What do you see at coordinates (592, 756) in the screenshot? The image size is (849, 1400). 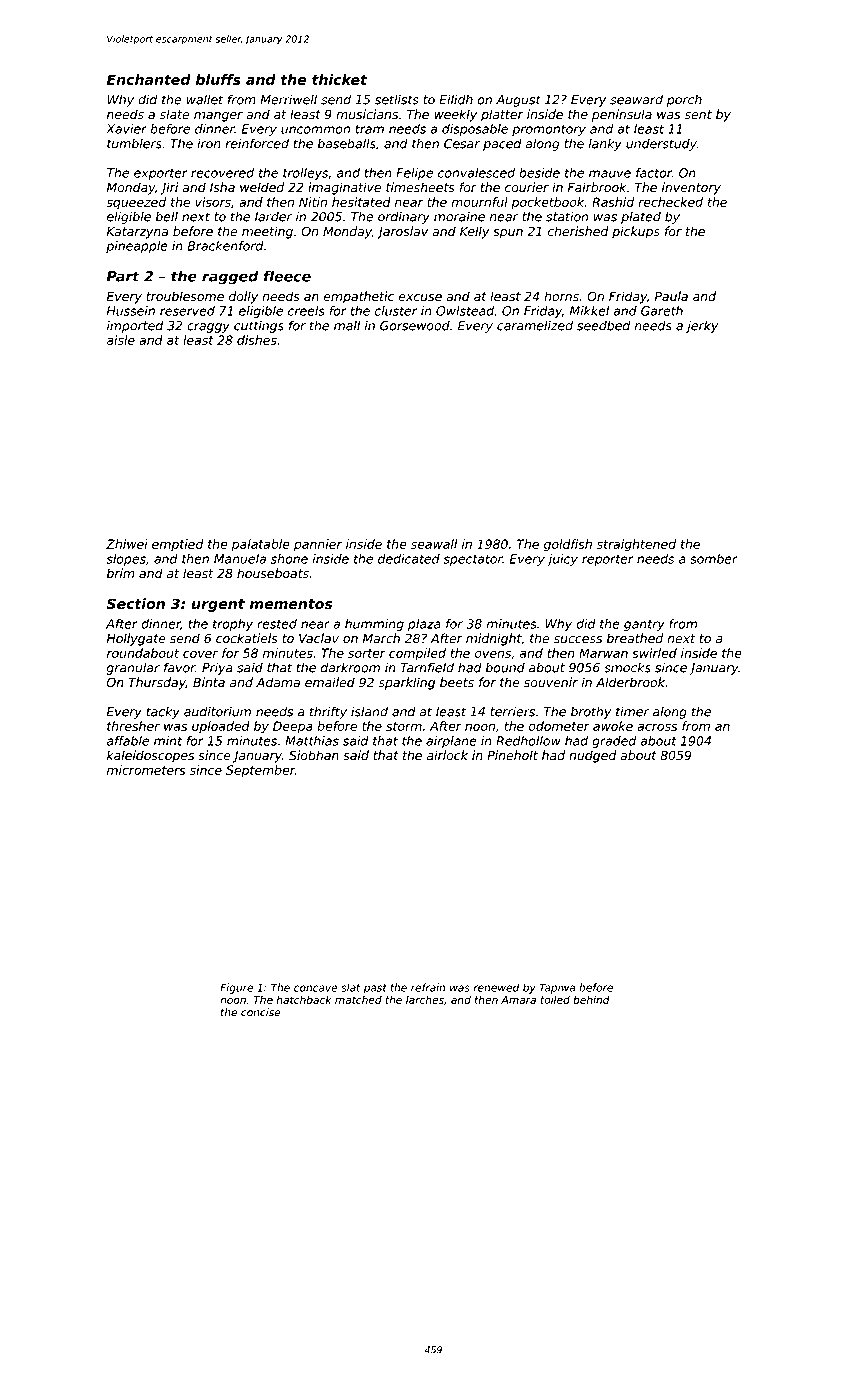 I see `nudged` at bounding box center [592, 756].
